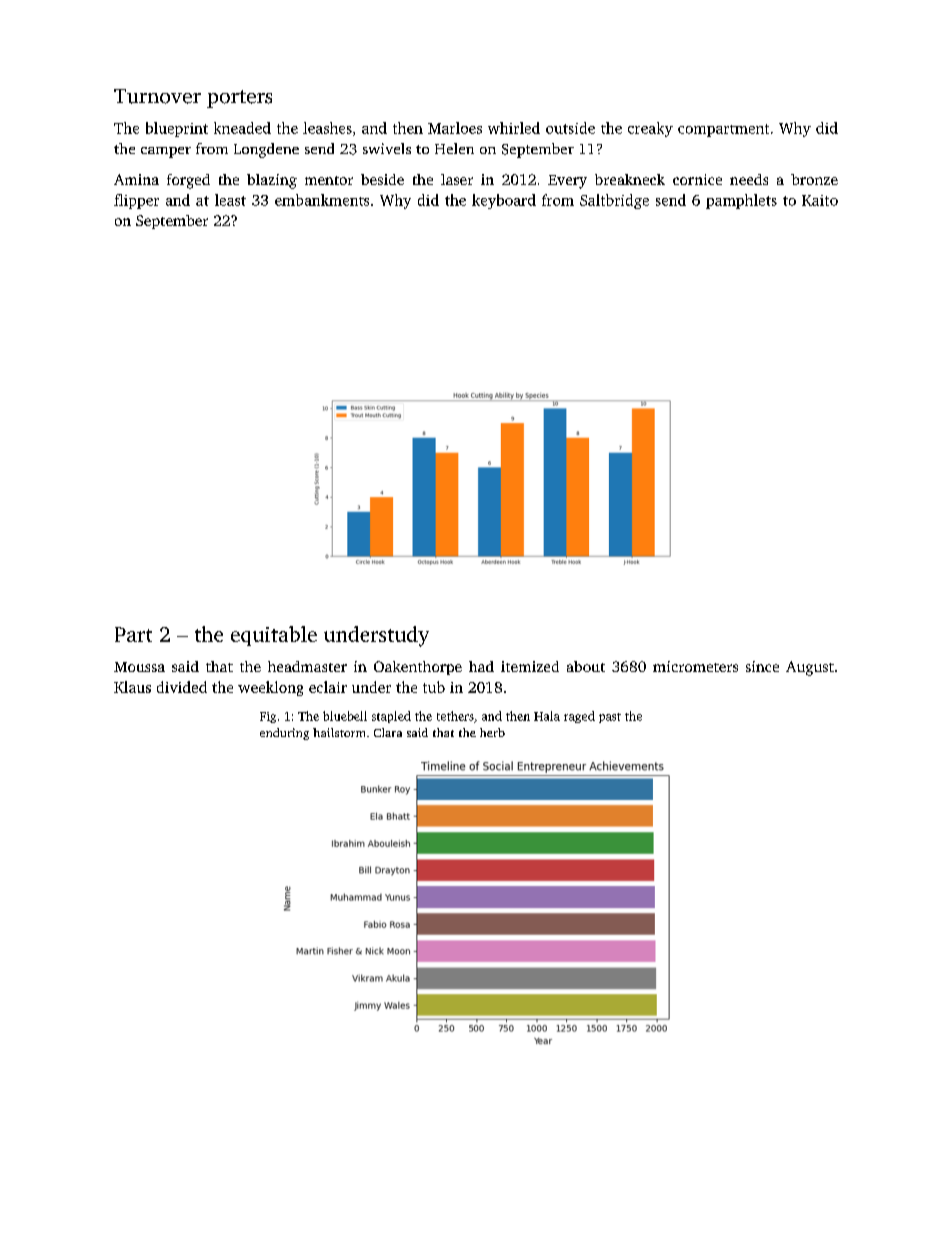  What do you see at coordinates (741, 201) in the screenshot?
I see `pamphlets` at bounding box center [741, 201].
